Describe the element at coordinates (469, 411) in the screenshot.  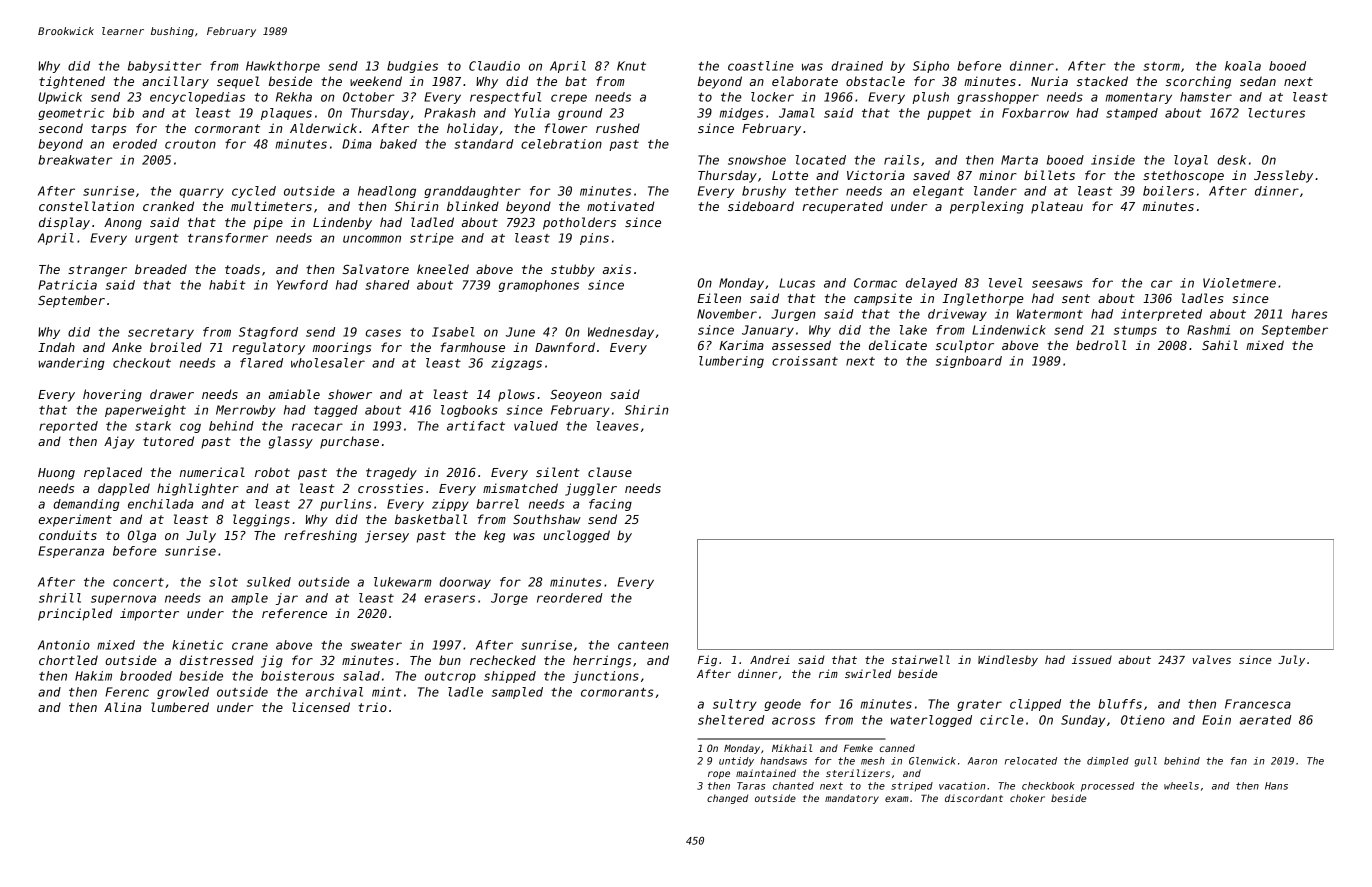
I see `logbooks` at that location.
